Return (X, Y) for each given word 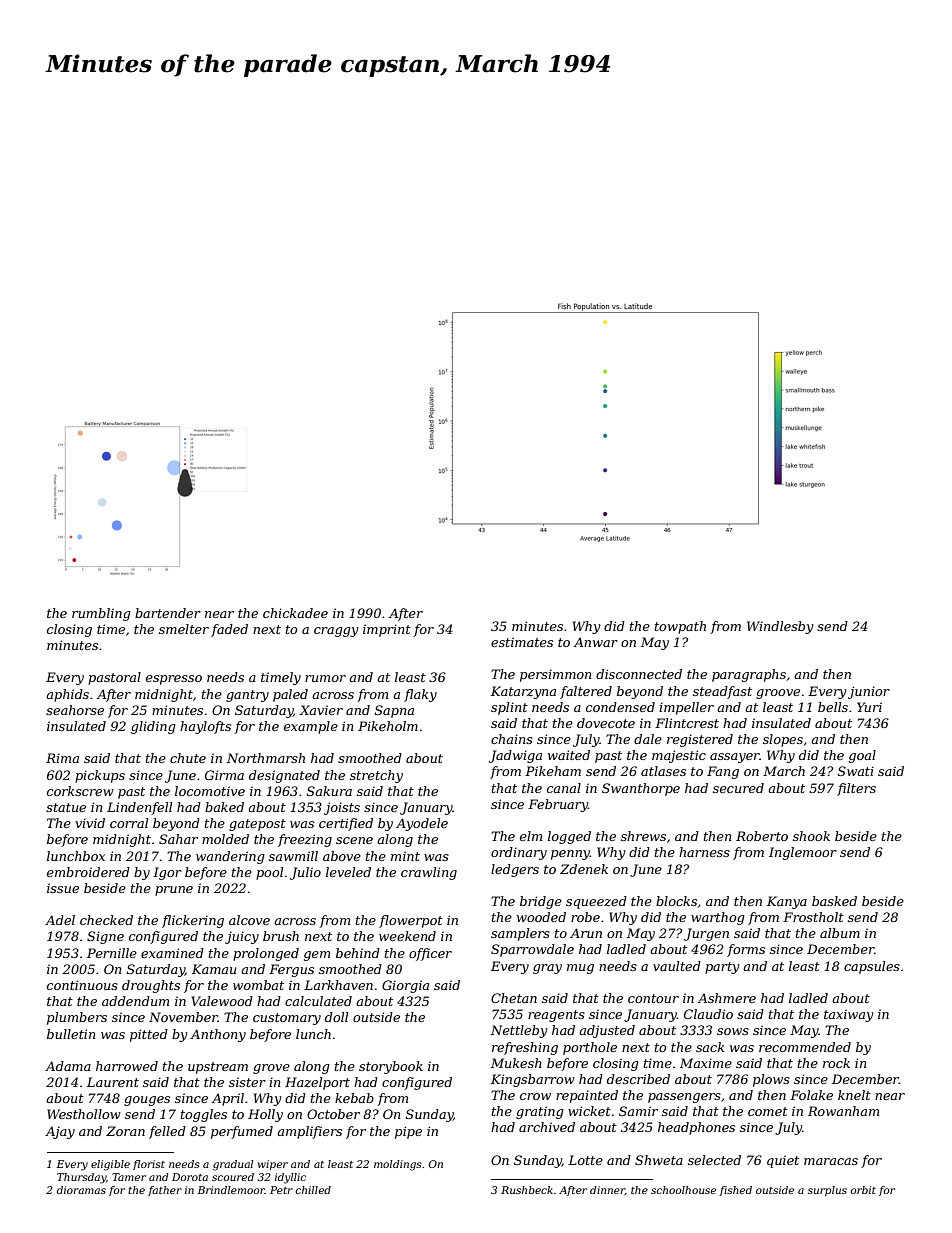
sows (733, 1031)
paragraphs (749, 675)
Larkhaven (338, 985)
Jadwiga (515, 756)
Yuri (869, 707)
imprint (387, 630)
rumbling (101, 614)
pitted (149, 1035)
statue (66, 807)
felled (167, 1132)
